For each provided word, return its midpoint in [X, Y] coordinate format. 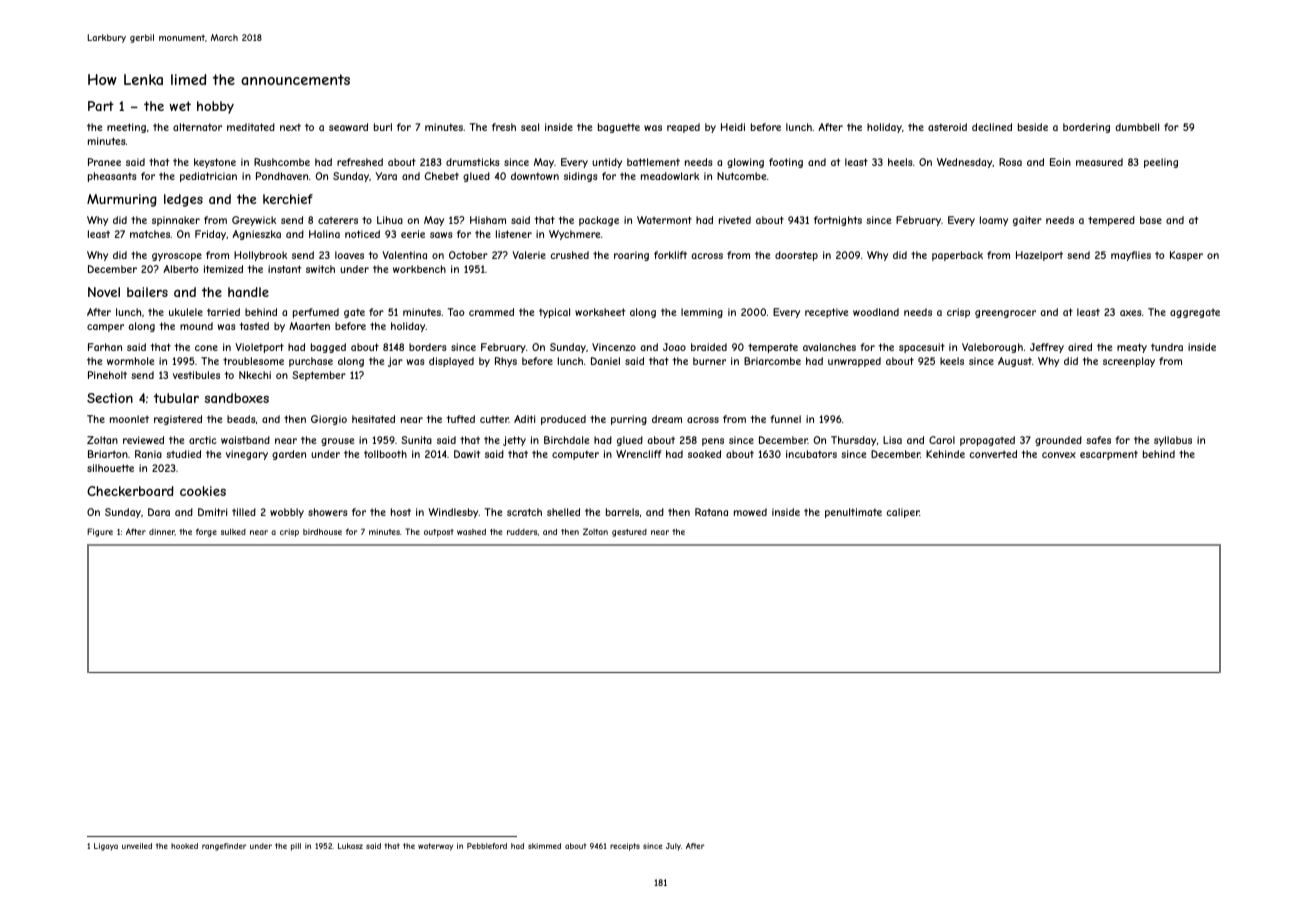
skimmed [544, 846]
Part [101, 106]
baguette [619, 128]
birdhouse [322, 531]
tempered [1111, 221]
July [673, 847]
